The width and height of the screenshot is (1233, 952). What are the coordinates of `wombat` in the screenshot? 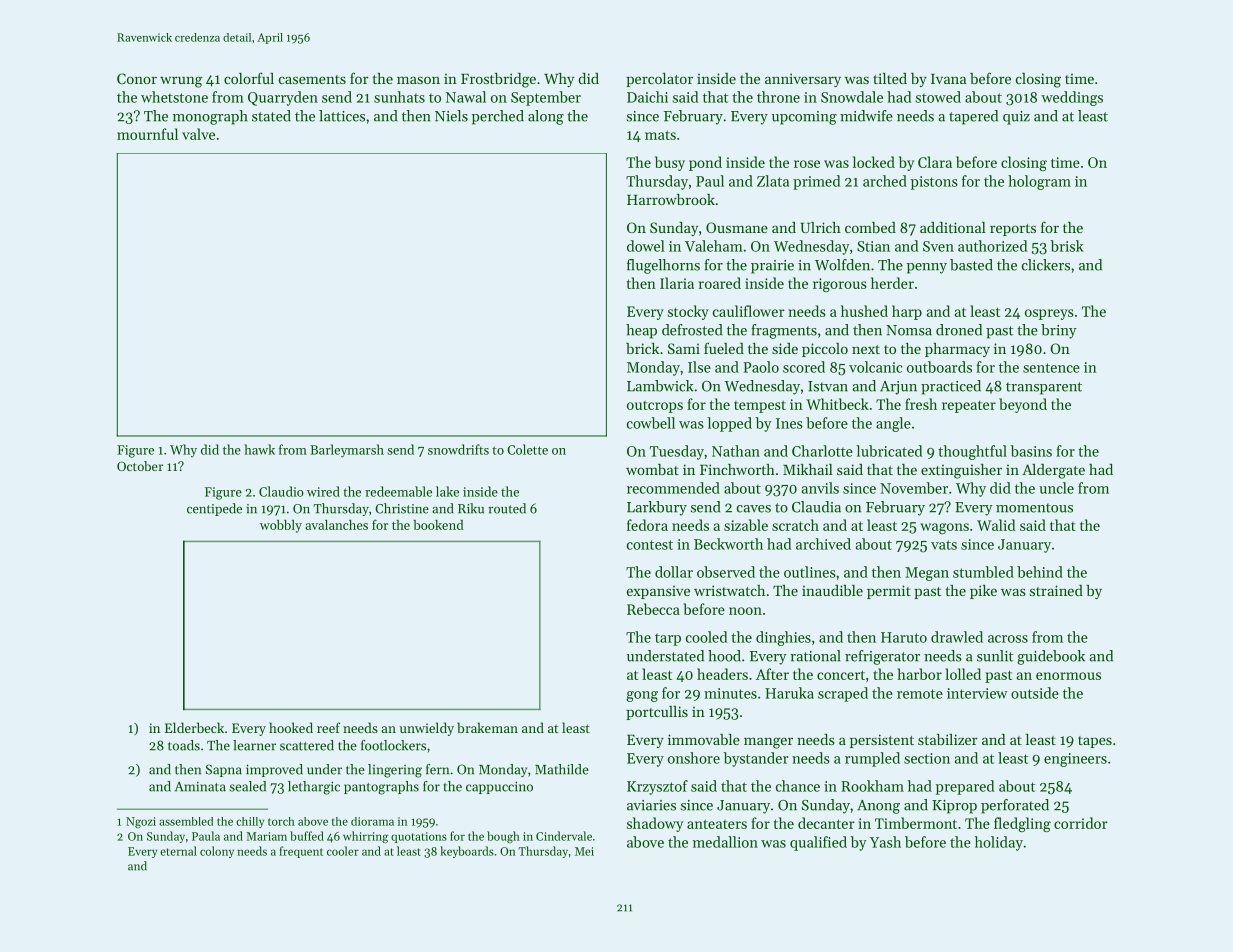 It's located at (652, 469).
